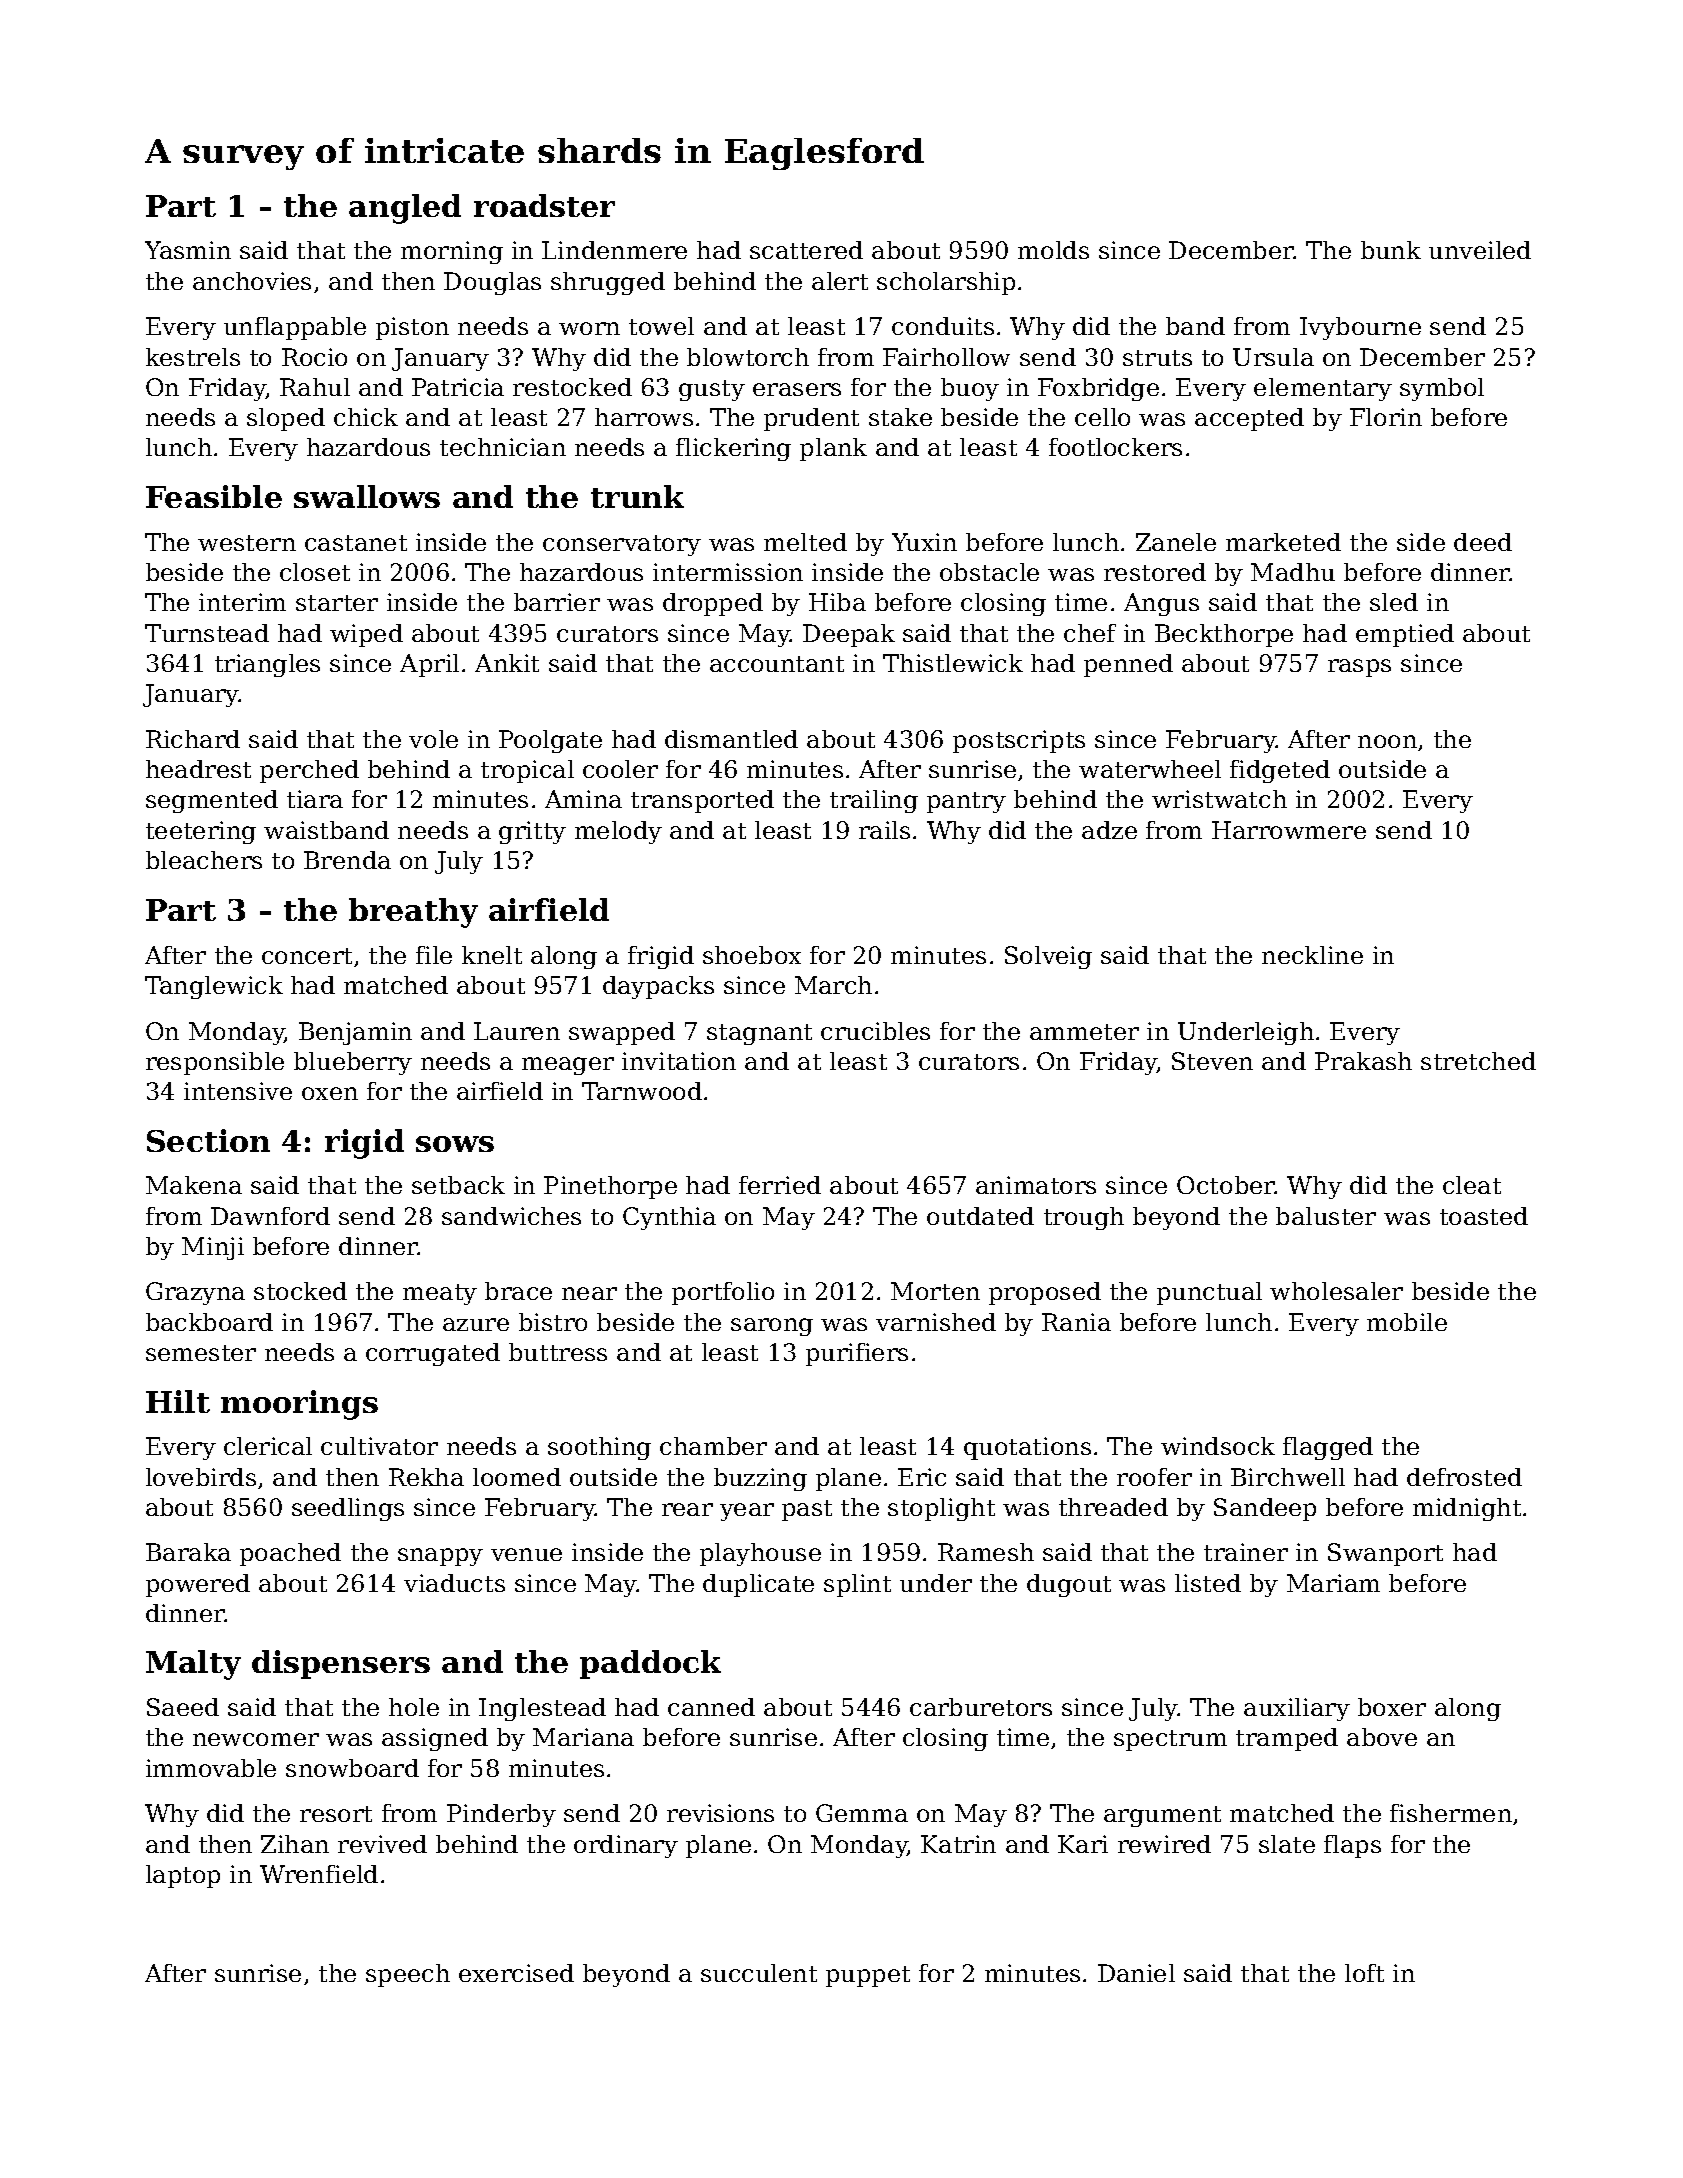 The width and height of the screenshot is (1683, 2178). What do you see at coordinates (1364, 1973) in the screenshot?
I see `loft` at bounding box center [1364, 1973].
